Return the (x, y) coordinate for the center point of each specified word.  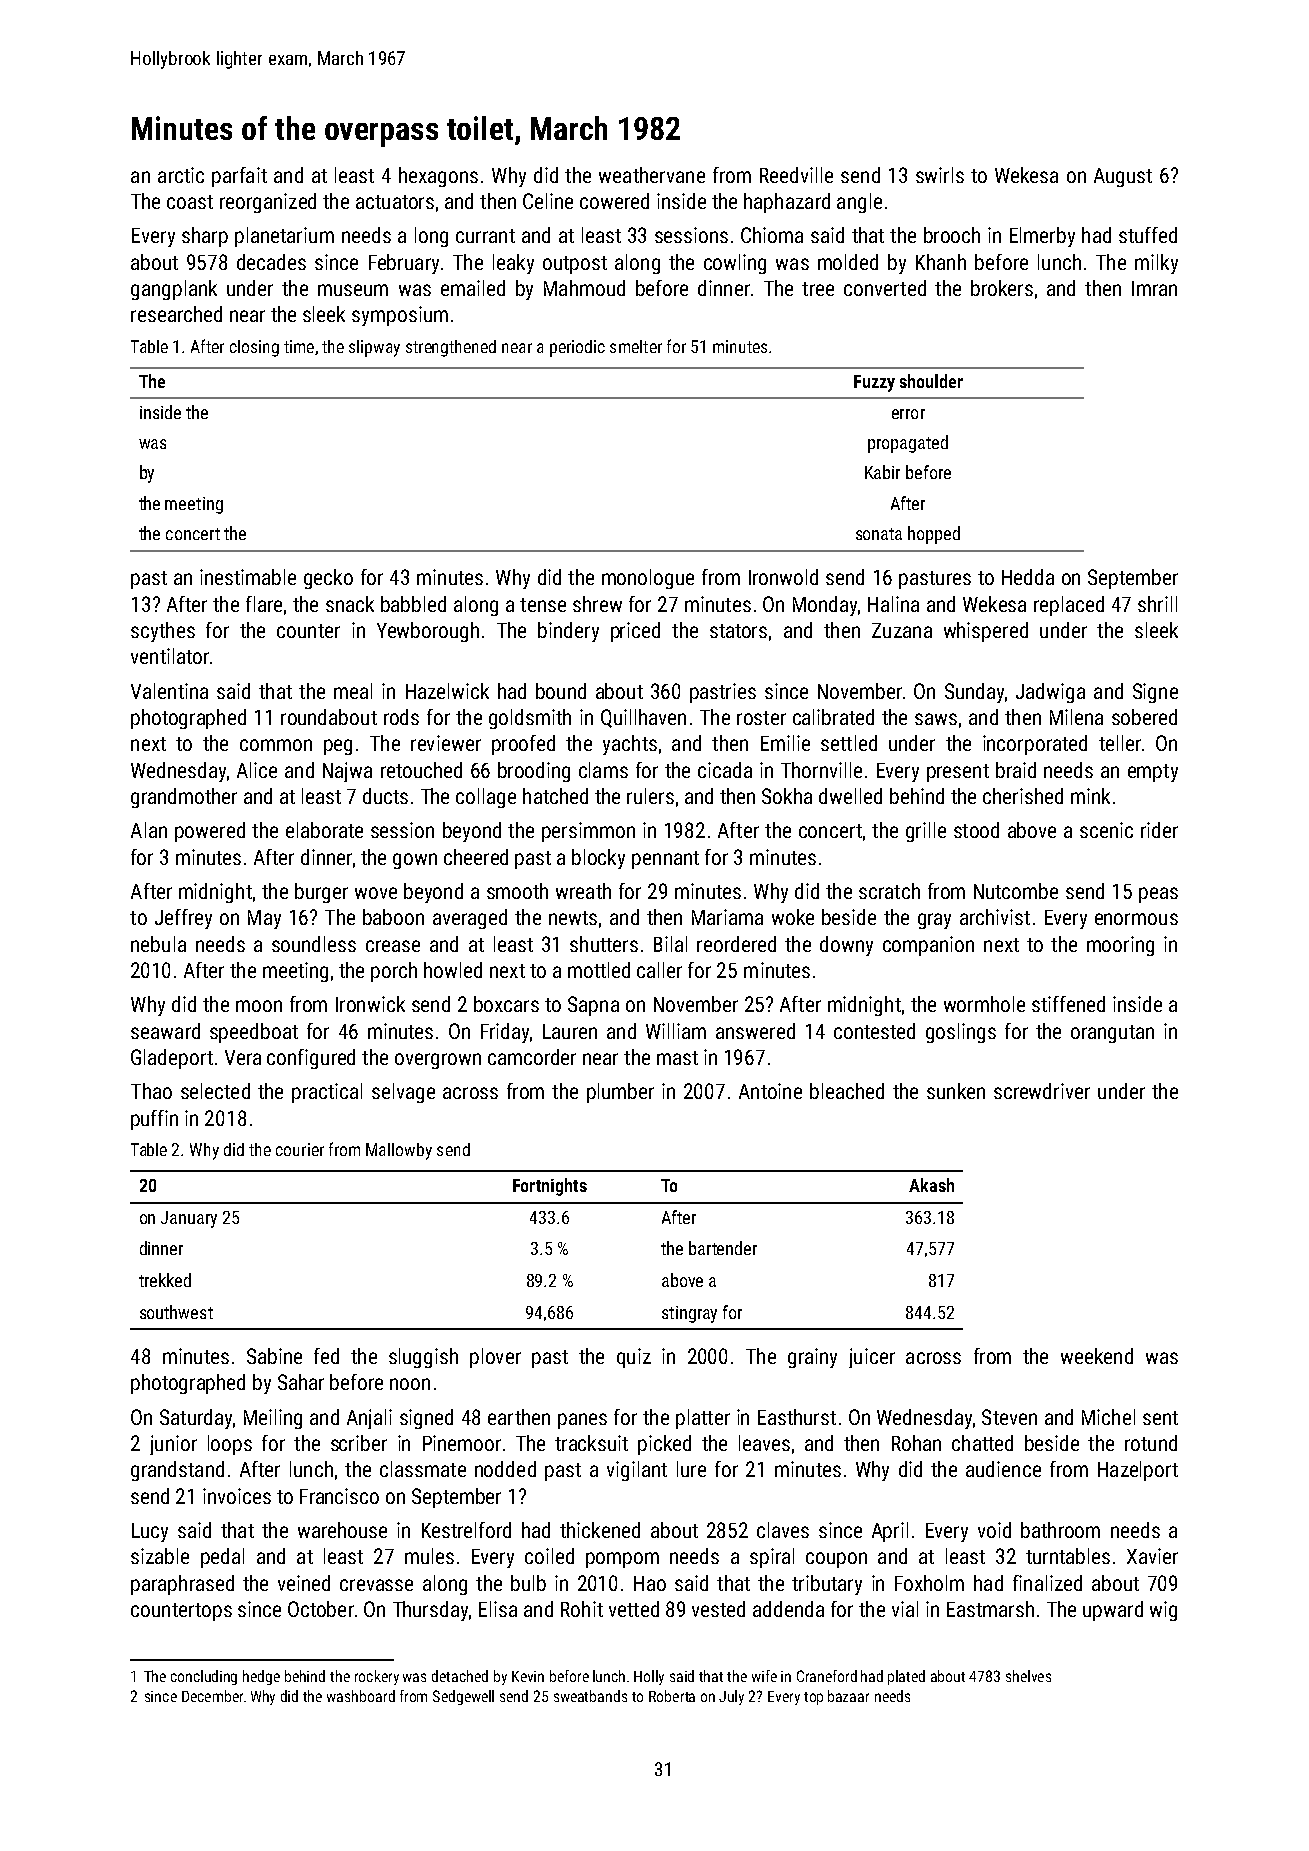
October (321, 1609)
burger (321, 893)
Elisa (498, 1609)
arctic (181, 175)
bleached (847, 1091)
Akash (931, 1185)
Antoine (770, 1091)
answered (755, 1031)
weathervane (652, 175)
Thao (151, 1091)
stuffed (1148, 235)
